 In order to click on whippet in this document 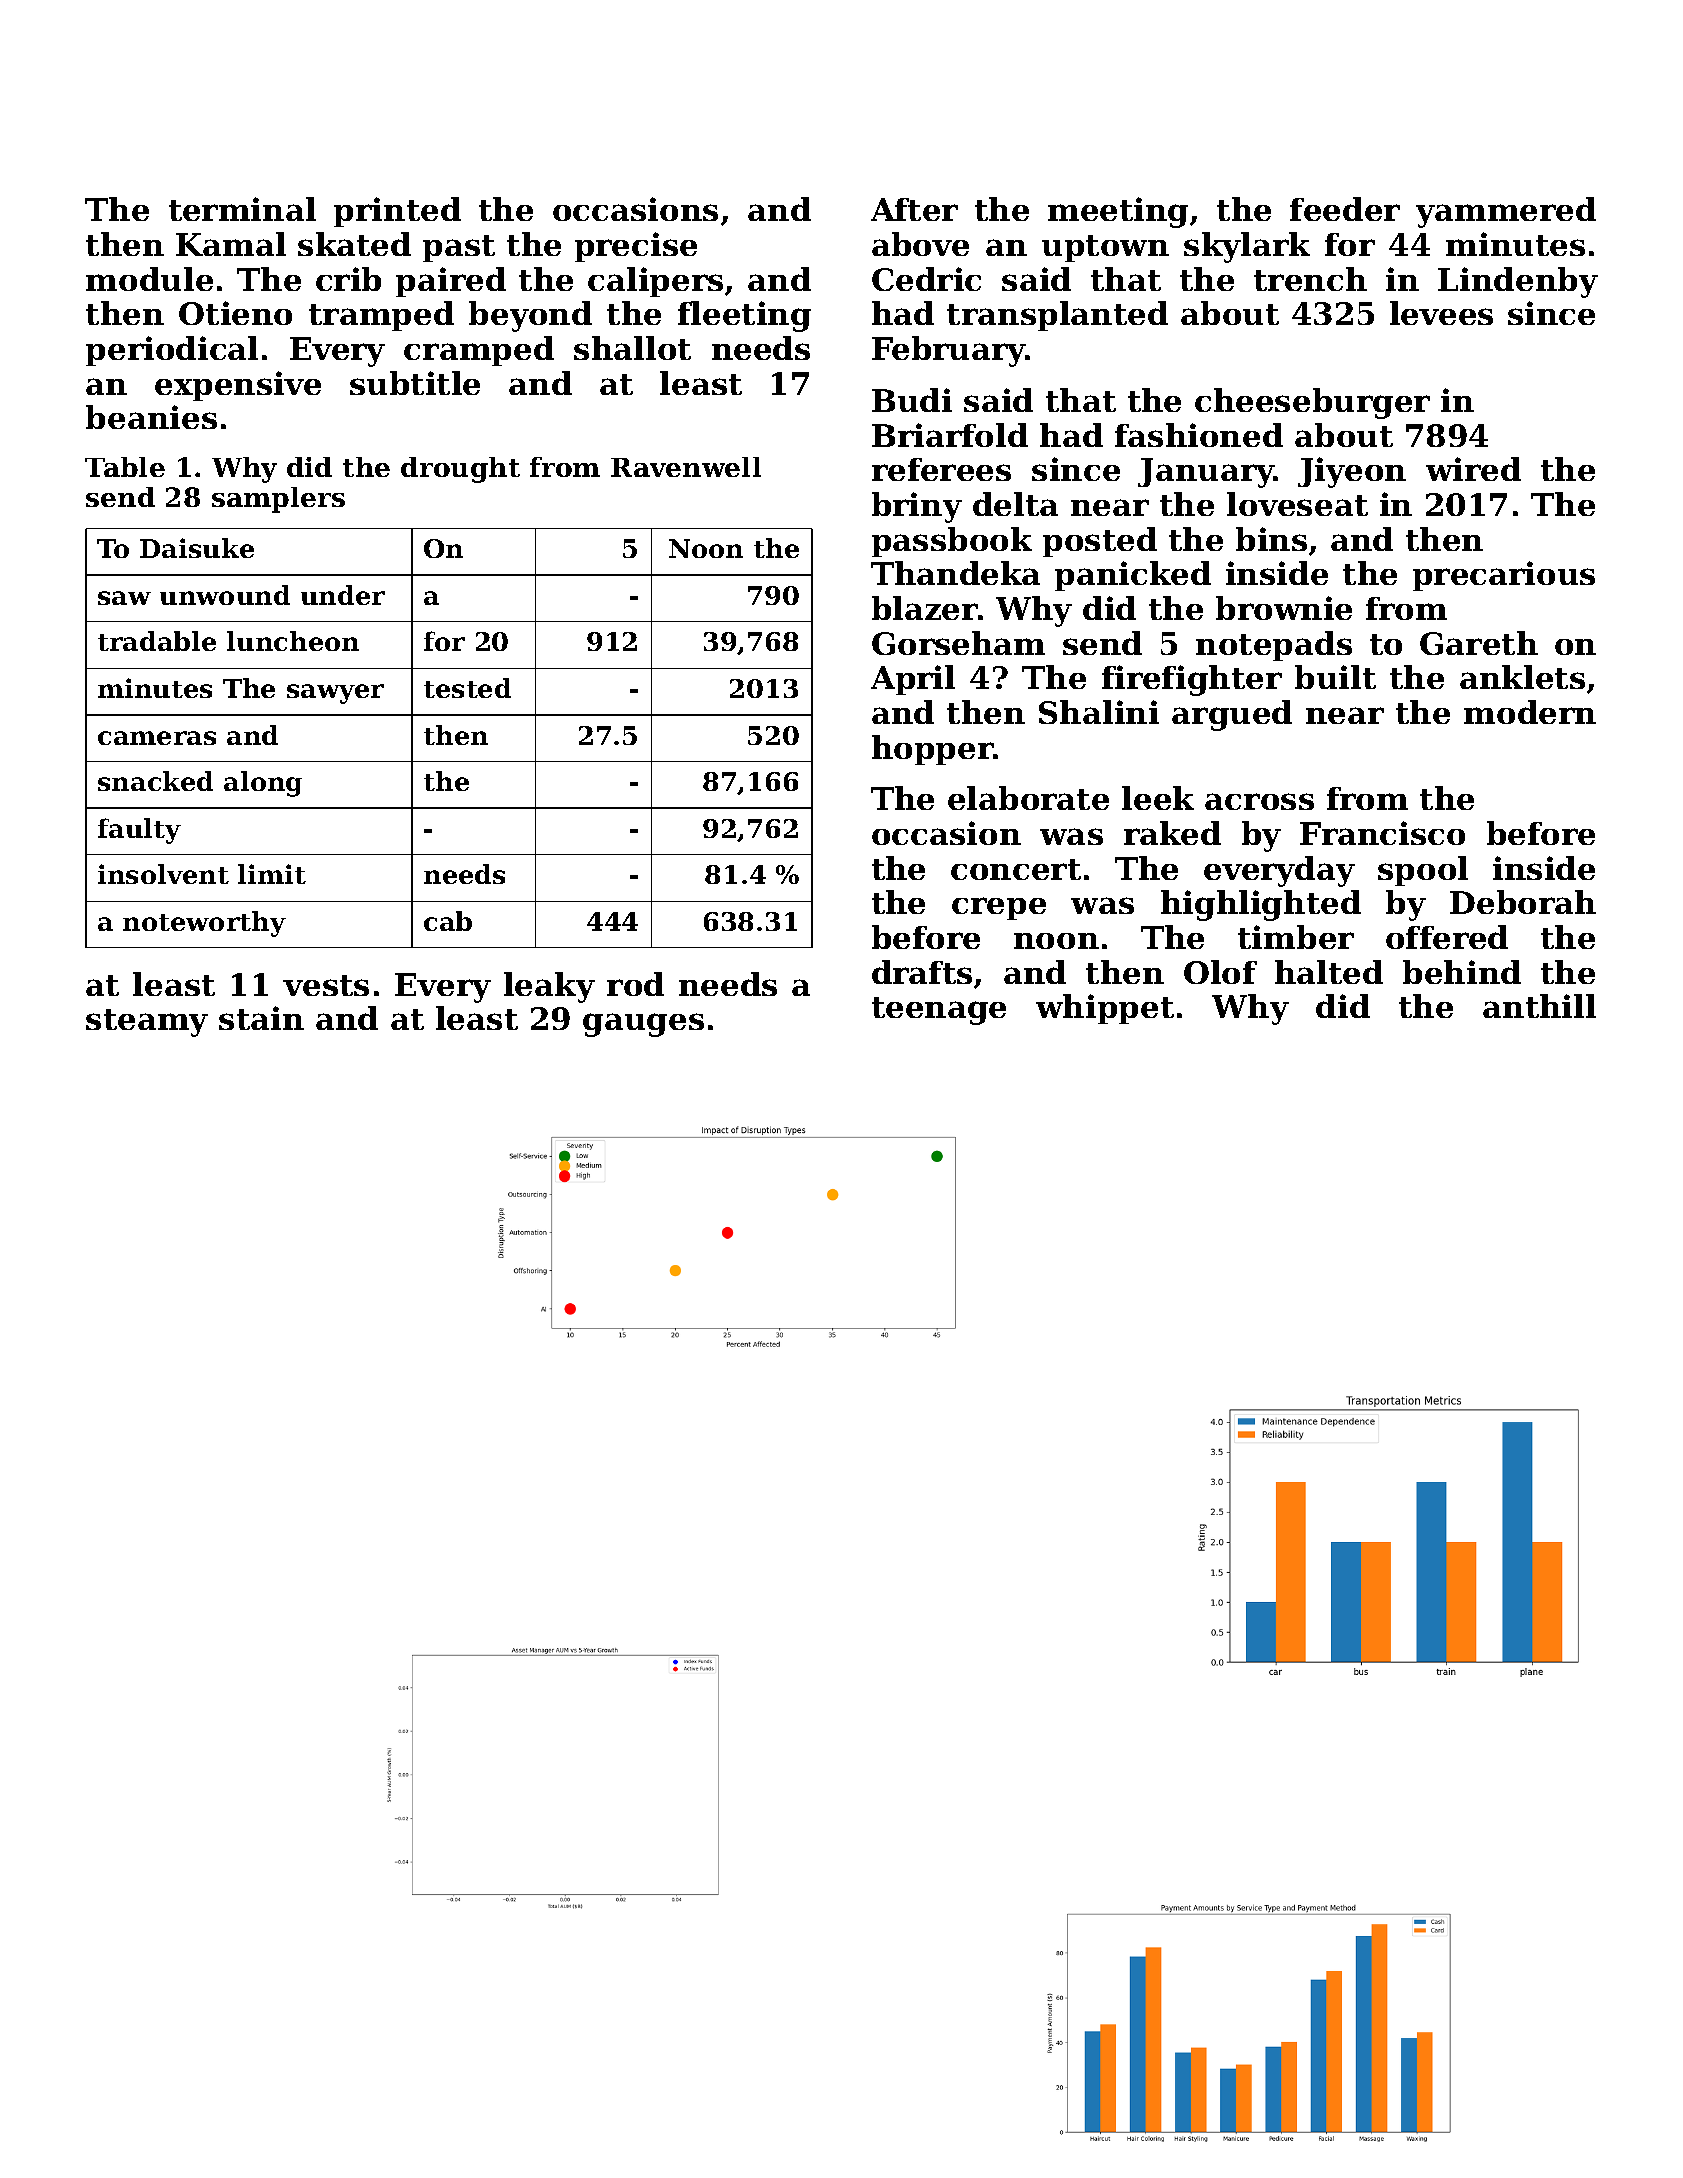, I will do `click(1105, 1009)`.
